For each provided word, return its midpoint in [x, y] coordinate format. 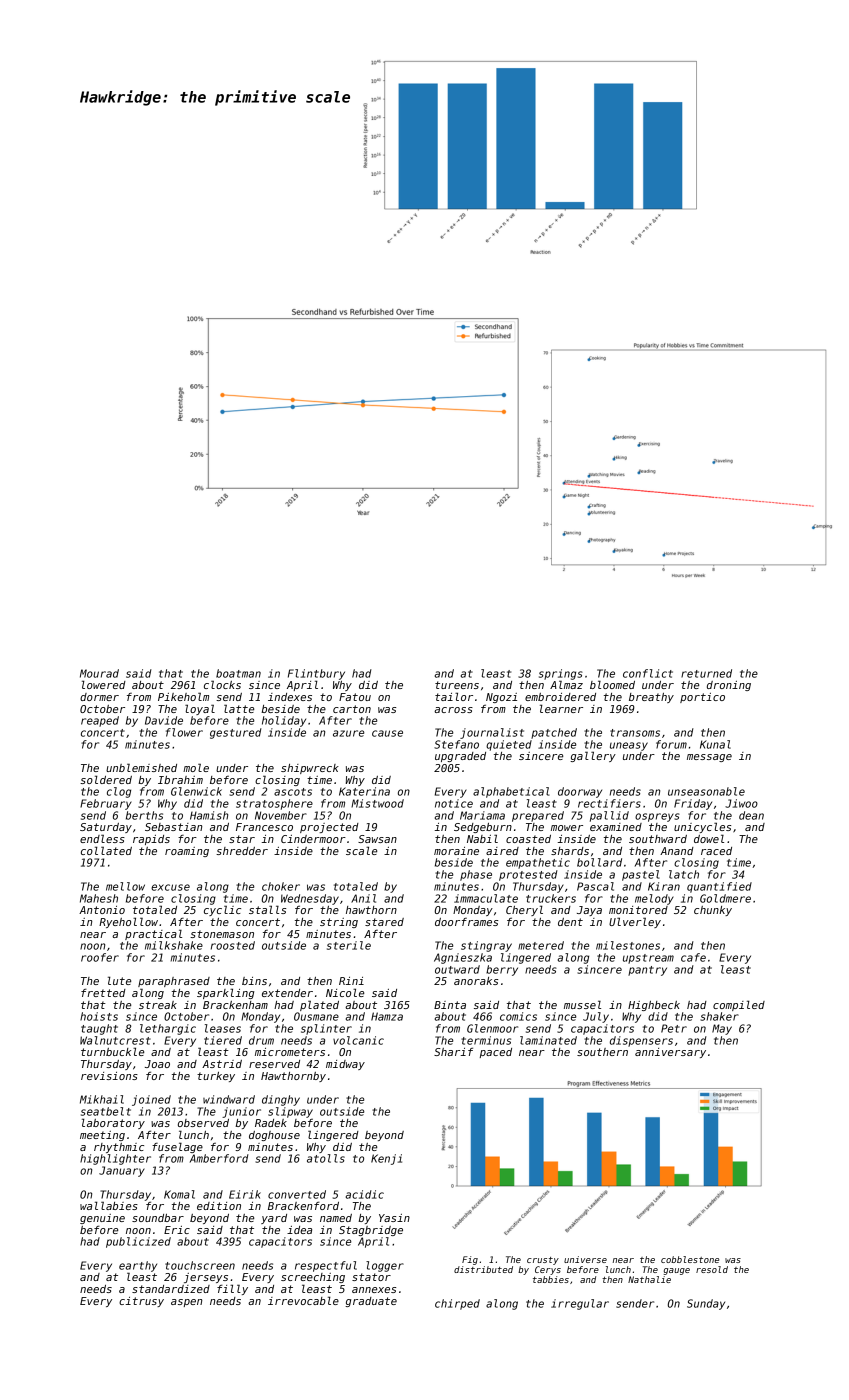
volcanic [358, 1040]
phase [476, 875]
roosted [233, 945]
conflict [648, 673]
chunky [713, 911]
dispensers [641, 1041]
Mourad [99, 673]
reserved [274, 1064]
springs [561, 674]
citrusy [141, 1302]
